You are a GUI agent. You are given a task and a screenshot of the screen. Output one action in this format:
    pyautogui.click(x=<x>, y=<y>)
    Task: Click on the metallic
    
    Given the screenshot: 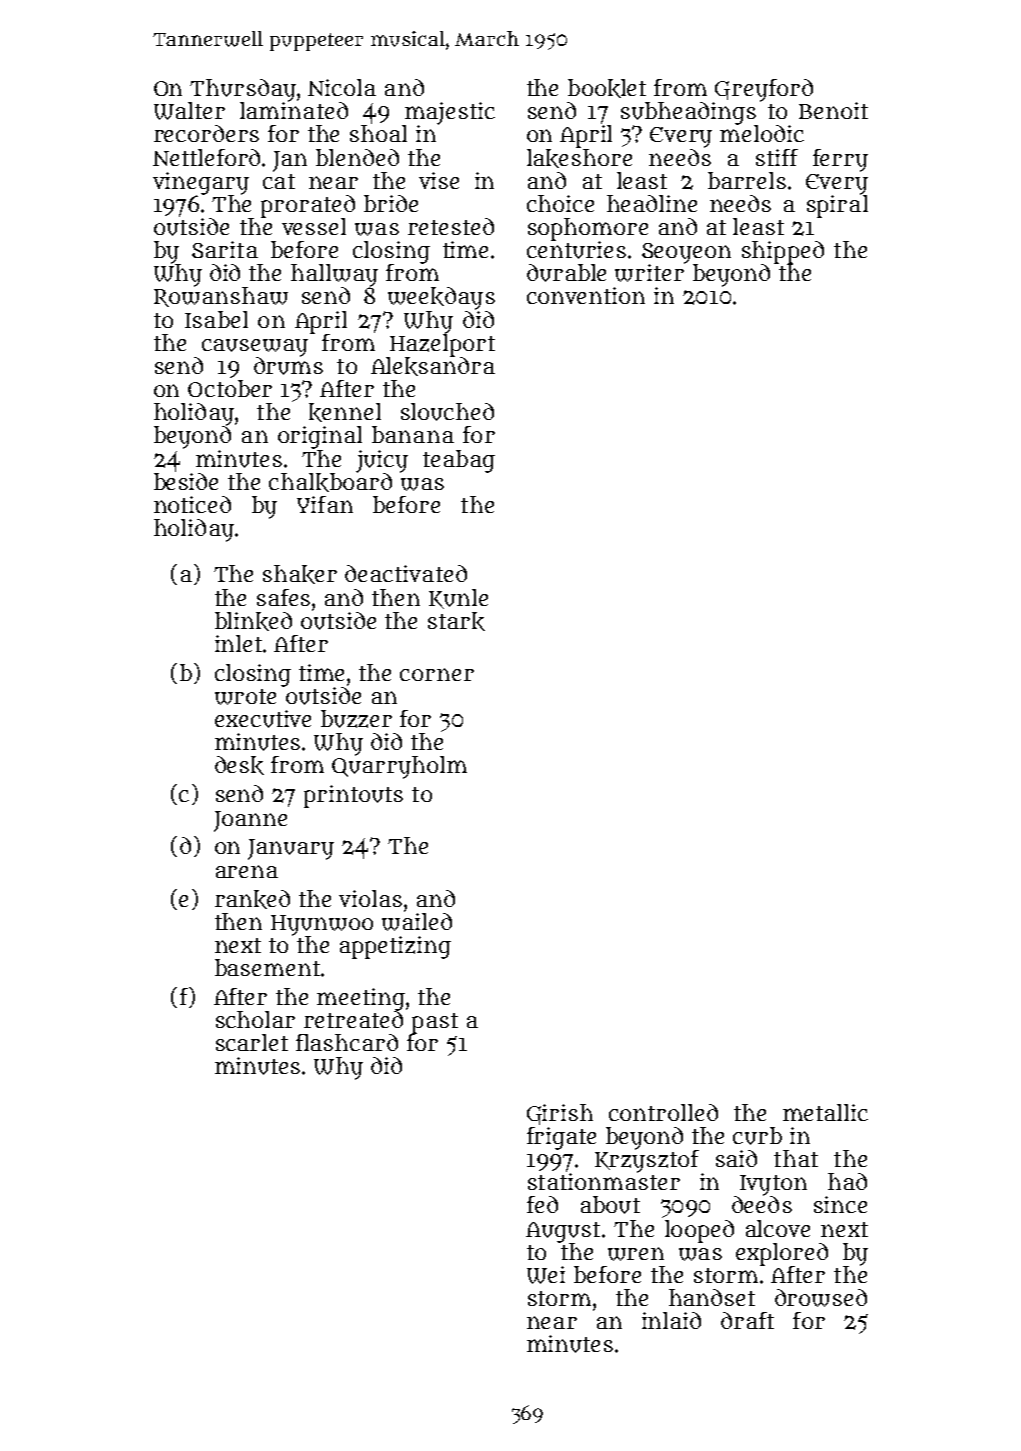 What is the action you would take?
    pyautogui.click(x=825, y=1112)
